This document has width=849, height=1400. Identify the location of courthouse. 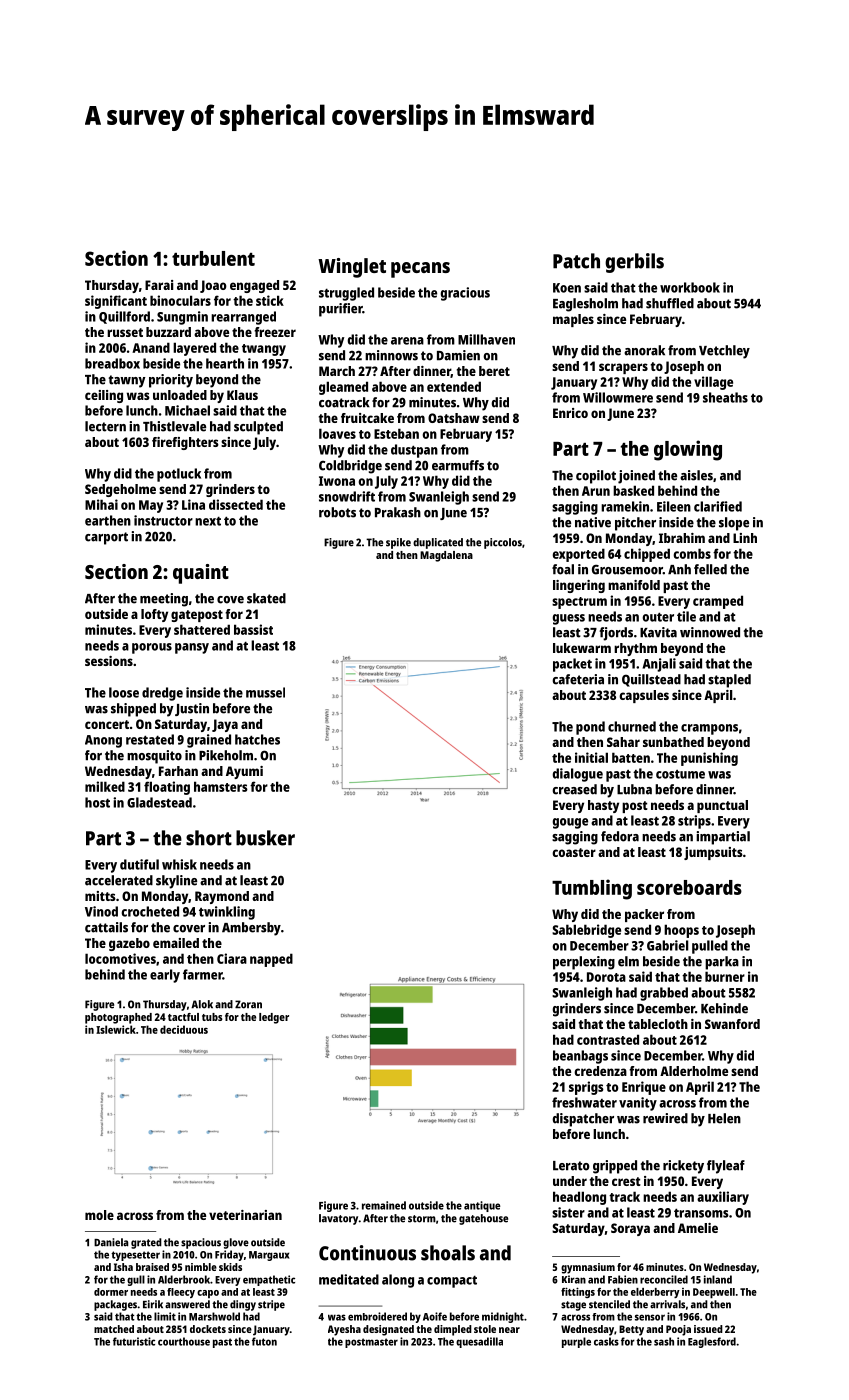
(184, 1341).
